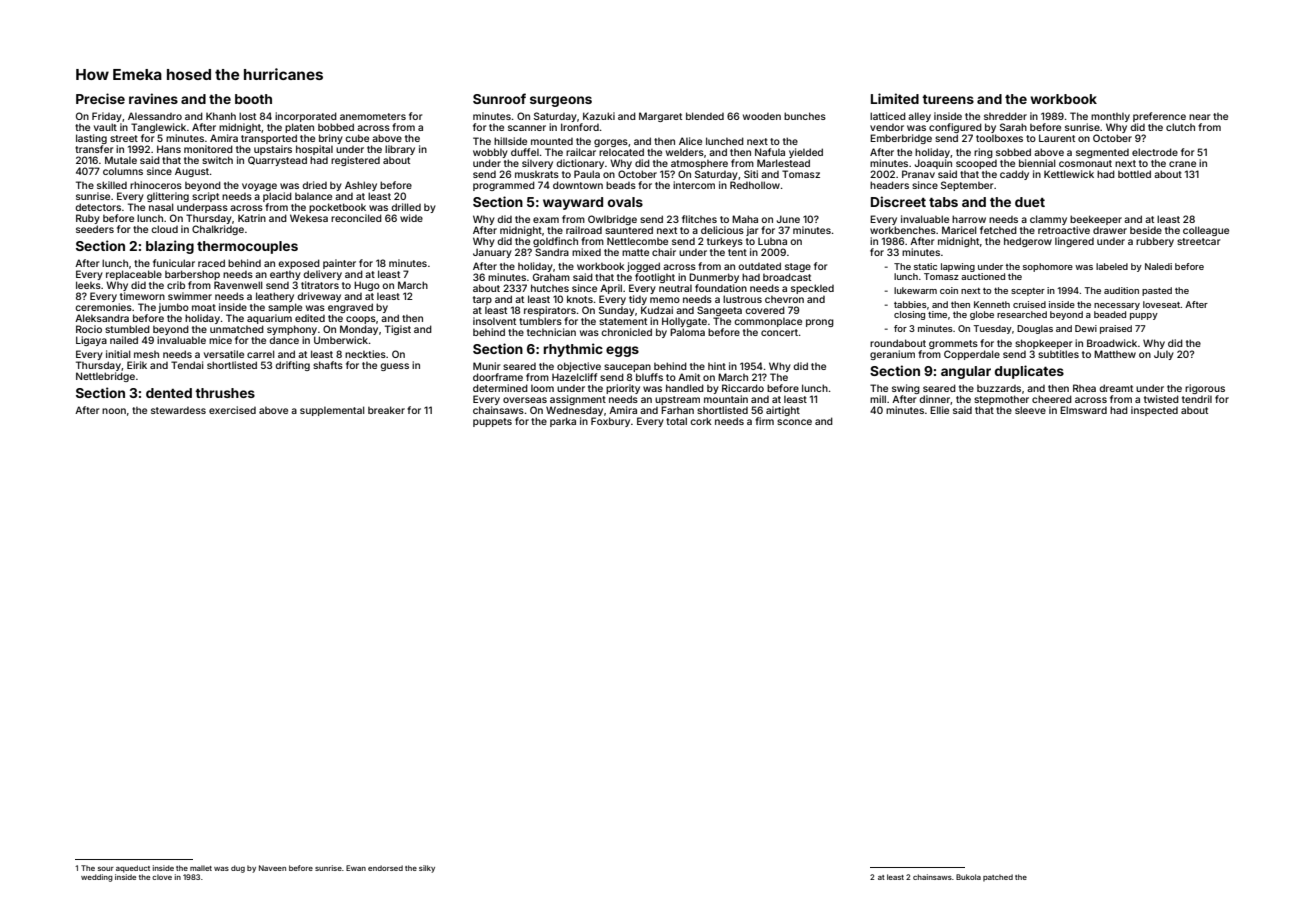 Image resolution: width=1308 pixels, height=924 pixels. Describe the element at coordinates (1199, 117) in the document. I see `near` at that location.
